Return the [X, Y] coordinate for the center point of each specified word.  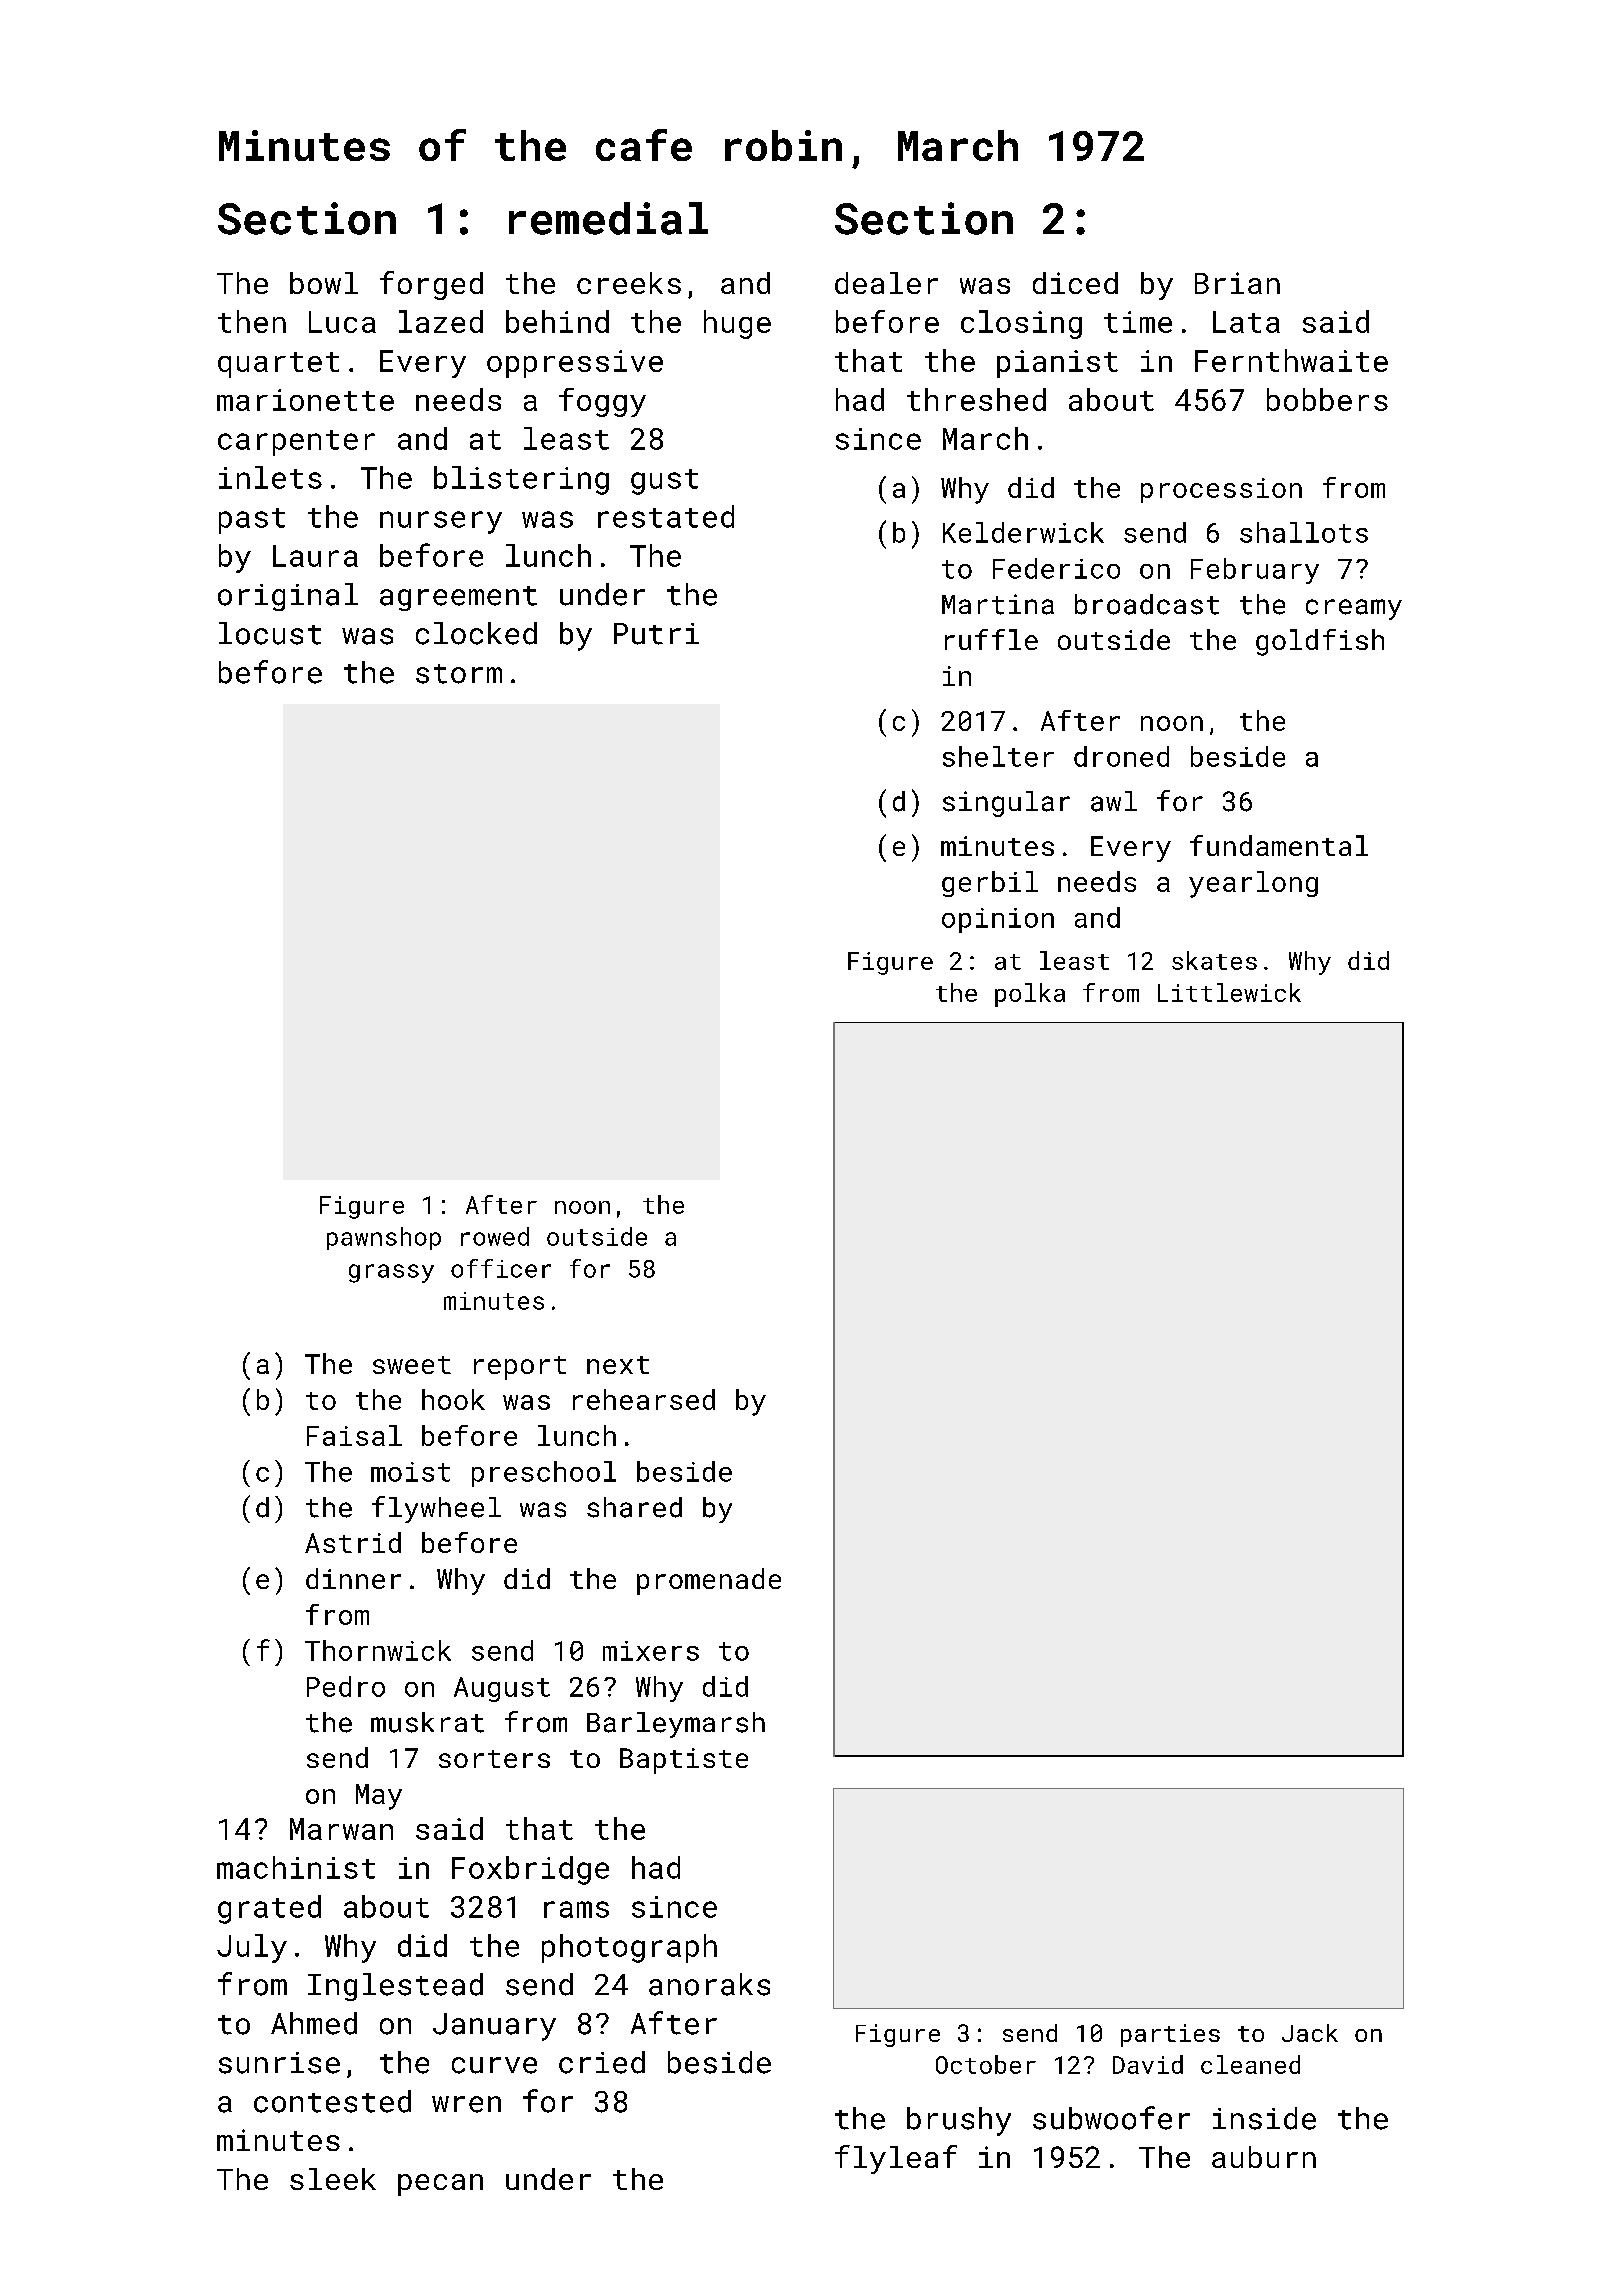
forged [431, 285]
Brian [1237, 283]
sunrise [279, 2063]
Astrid [353, 1542]
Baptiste [684, 1761]
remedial [608, 218]
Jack [1310, 2033]
